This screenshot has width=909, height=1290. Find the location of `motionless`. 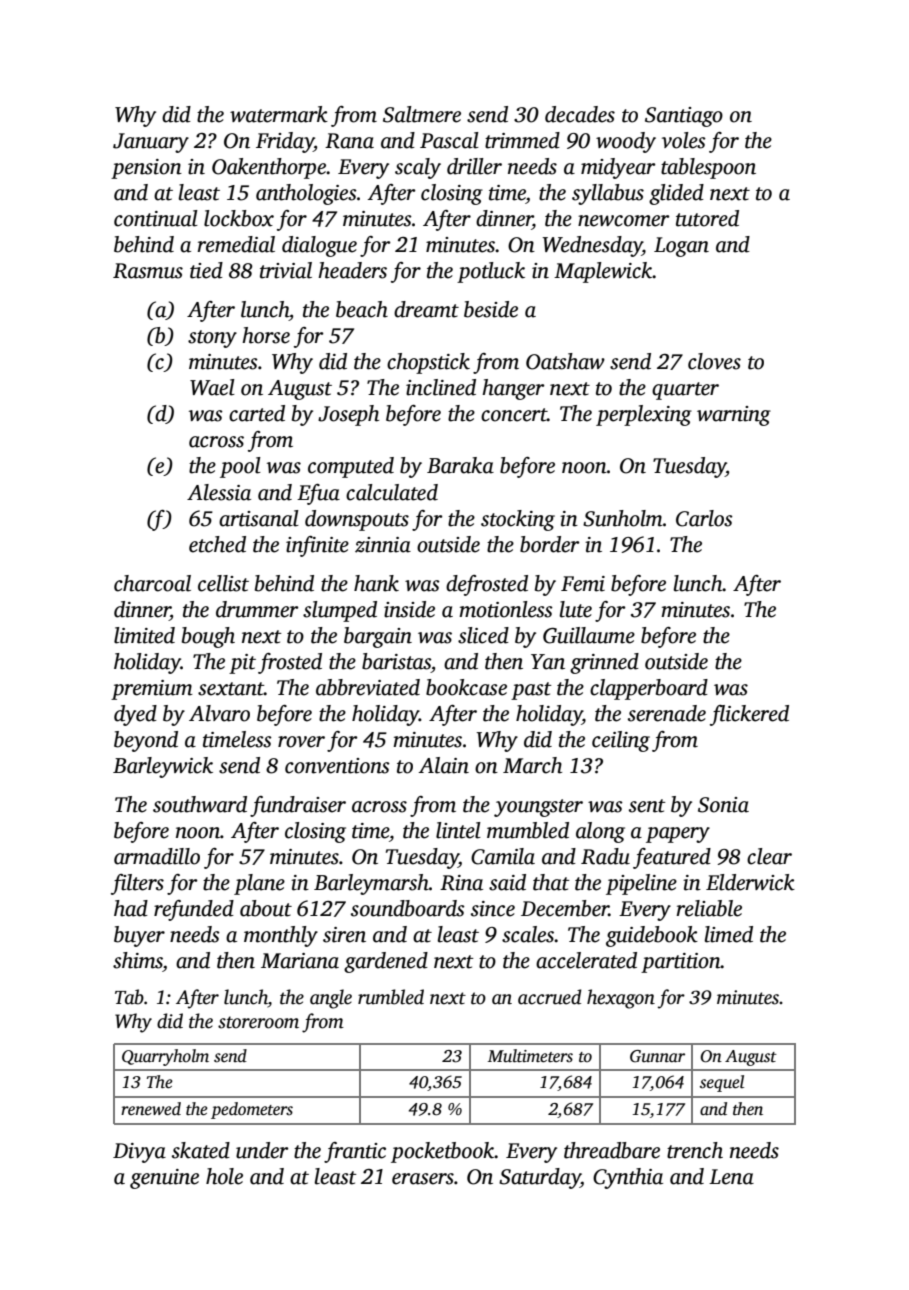

motionless is located at coordinates (506, 609).
